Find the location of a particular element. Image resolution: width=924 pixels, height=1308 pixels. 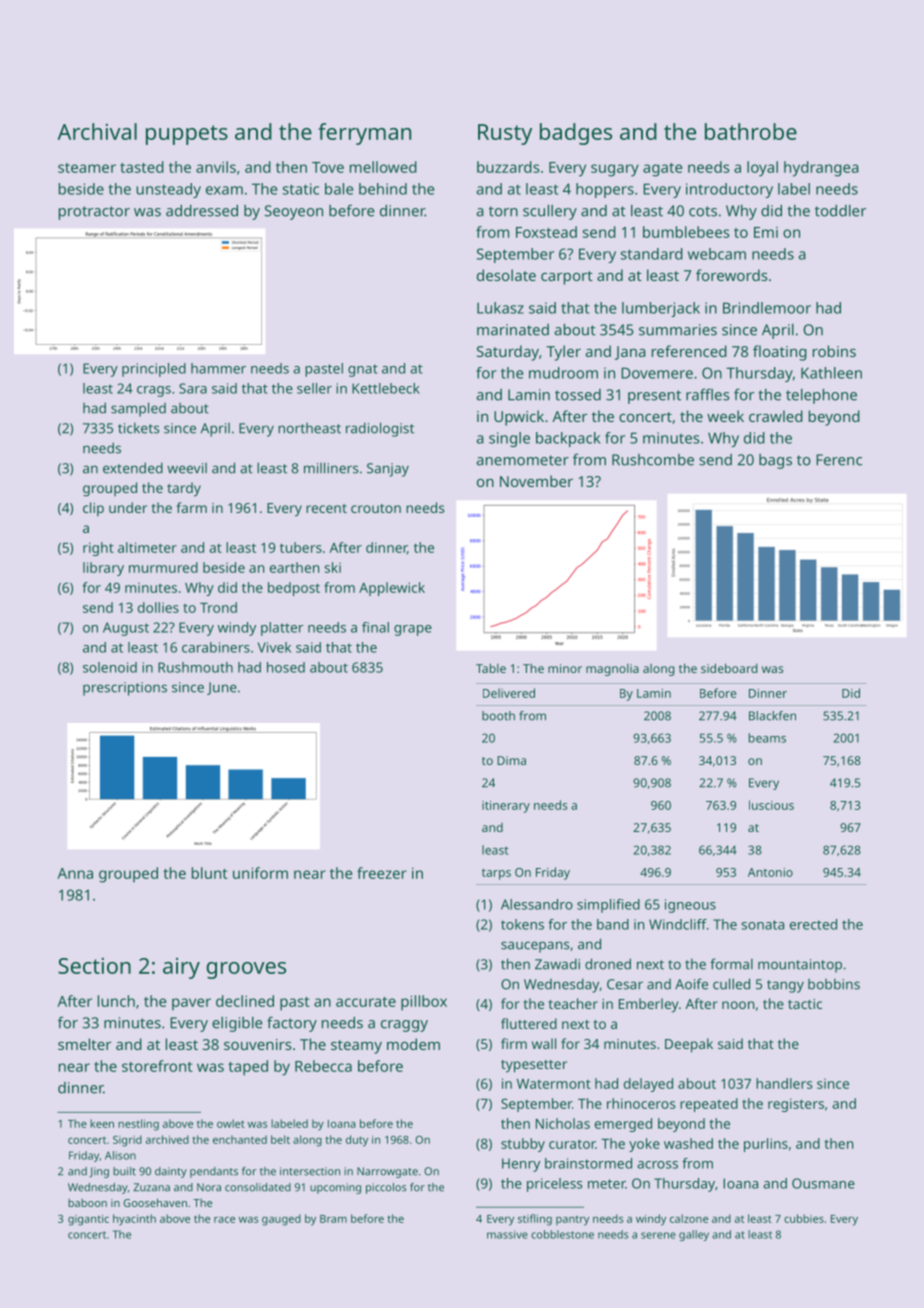

Bram is located at coordinates (333, 1219).
